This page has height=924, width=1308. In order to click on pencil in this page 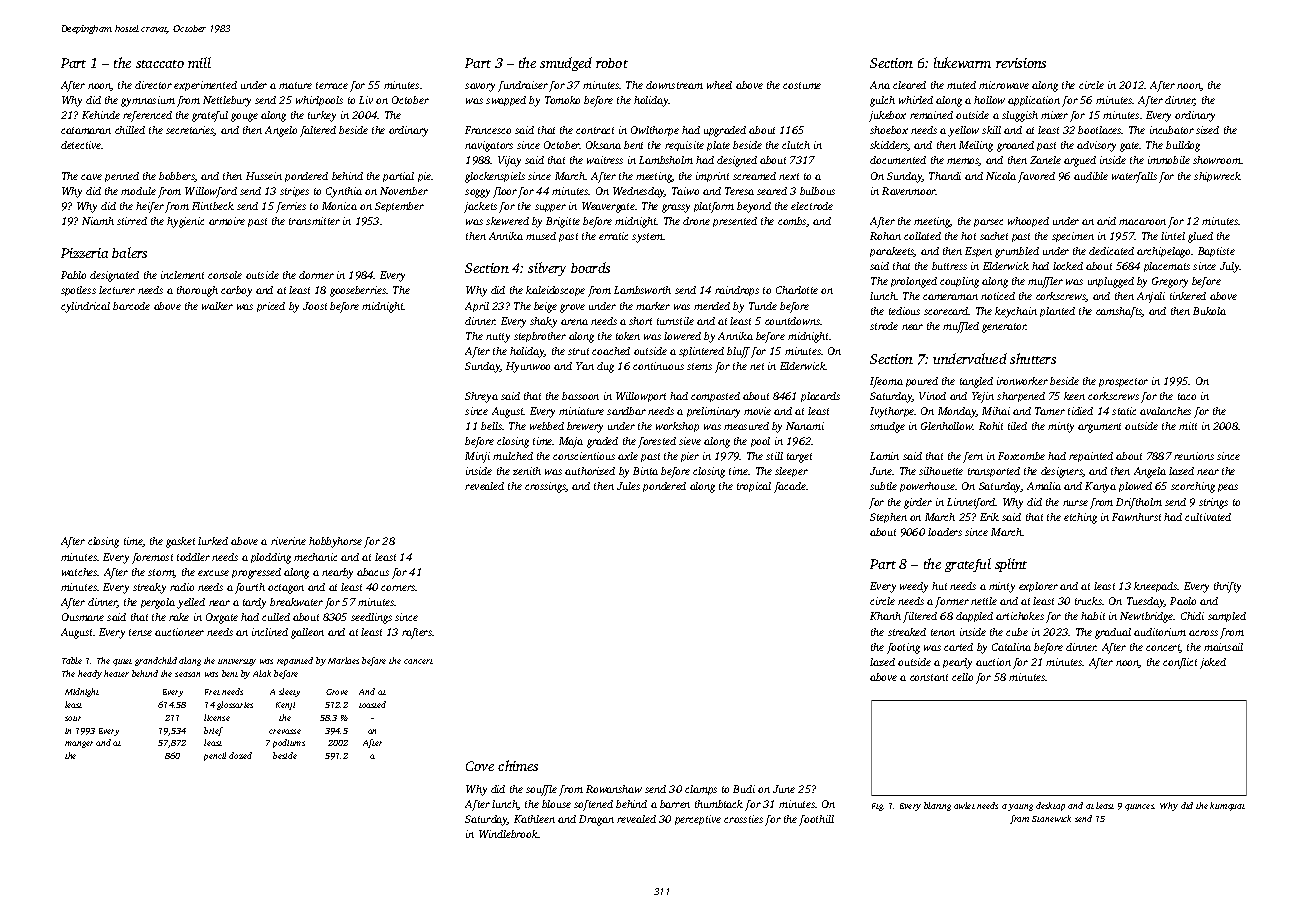, I will do `click(215, 756)`.
